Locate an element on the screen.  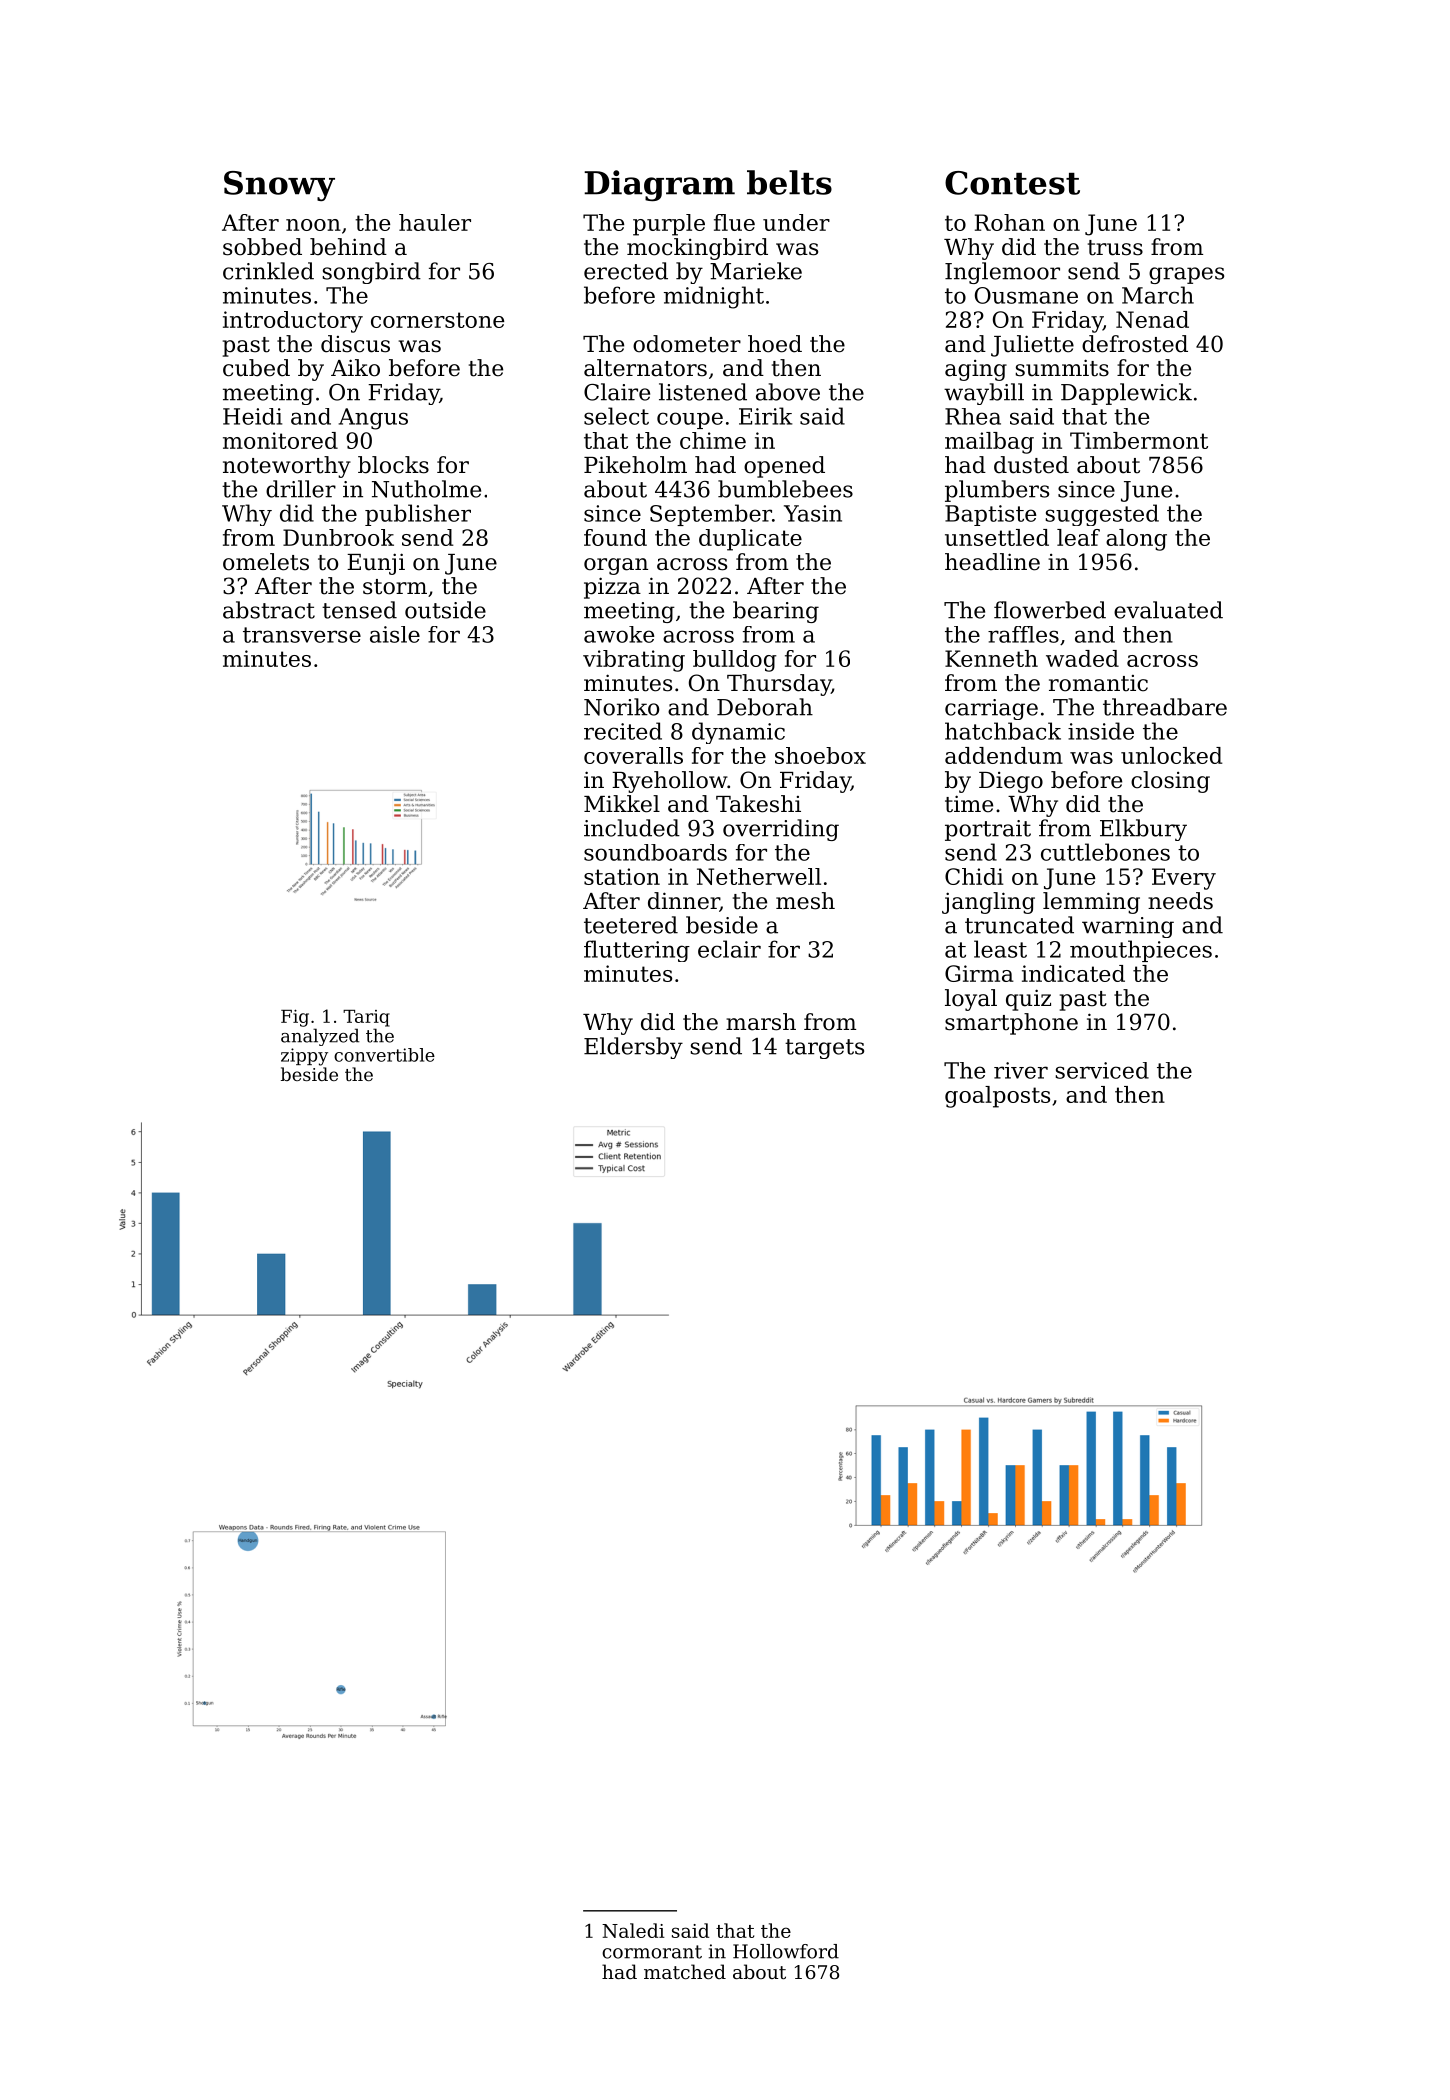
Eldersby is located at coordinates (633, 1048).
